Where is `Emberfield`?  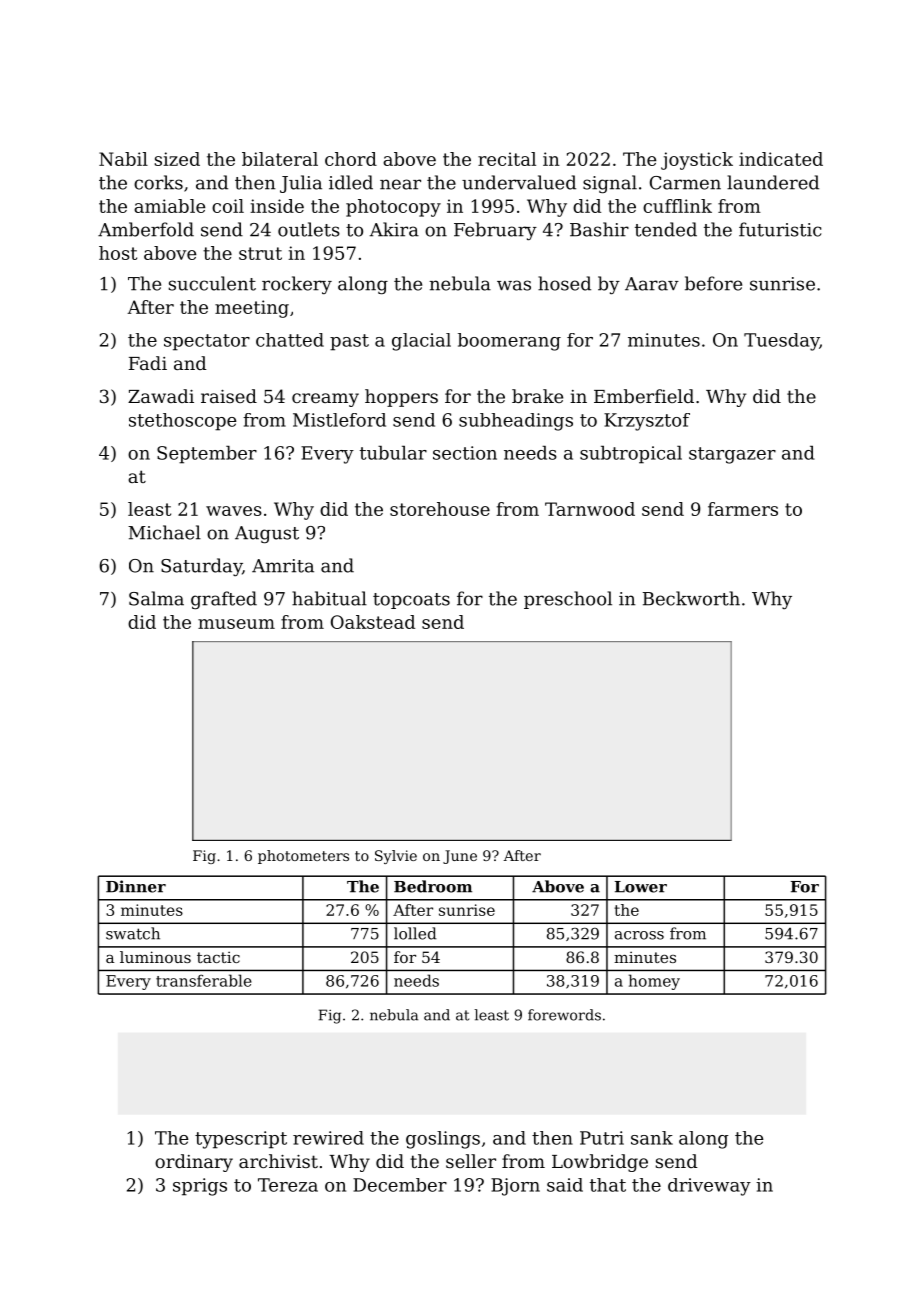
Emberfield is located at coordinates (644, 396).
